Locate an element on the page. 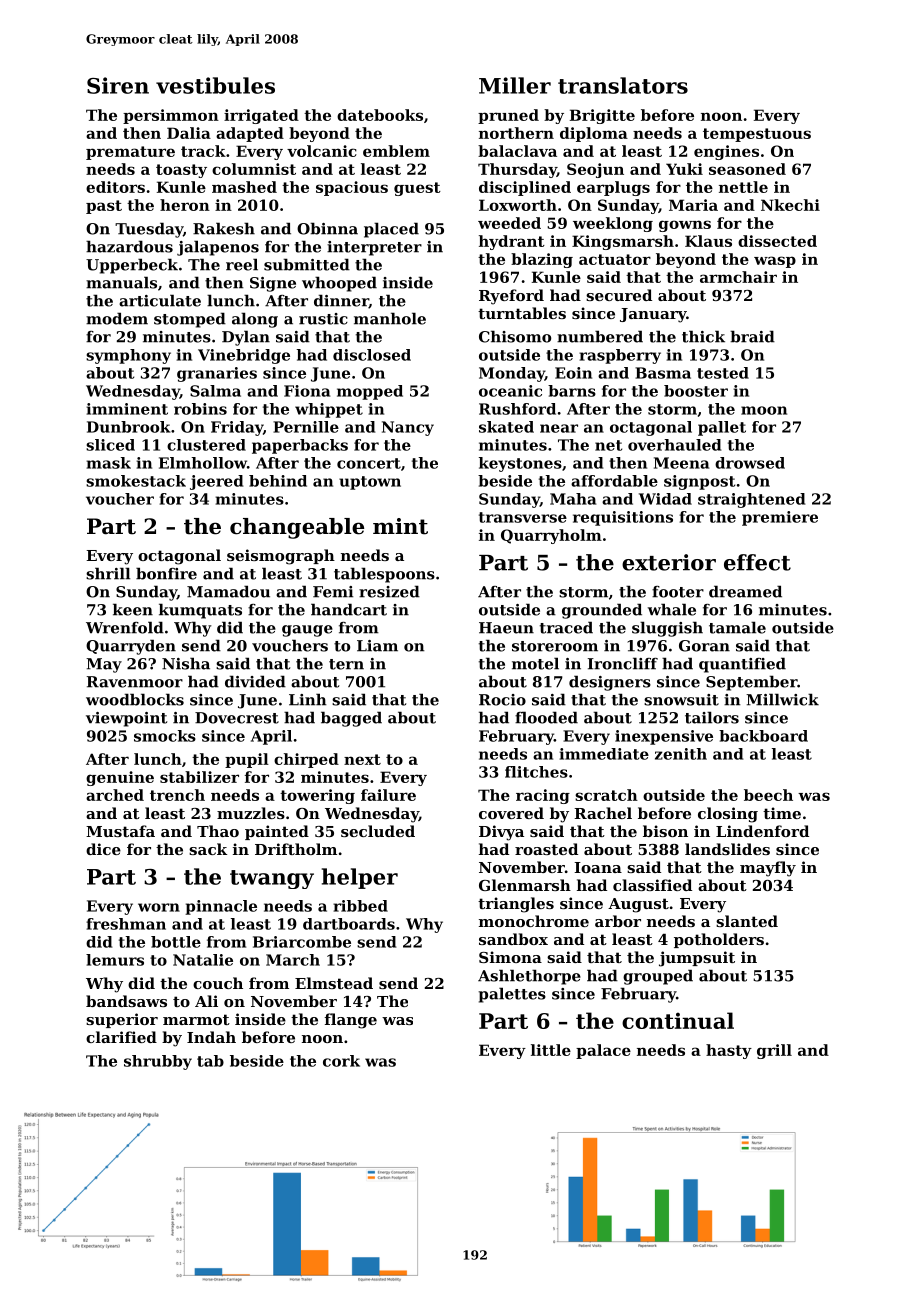  freshman is located at coordinates (126, 924).
